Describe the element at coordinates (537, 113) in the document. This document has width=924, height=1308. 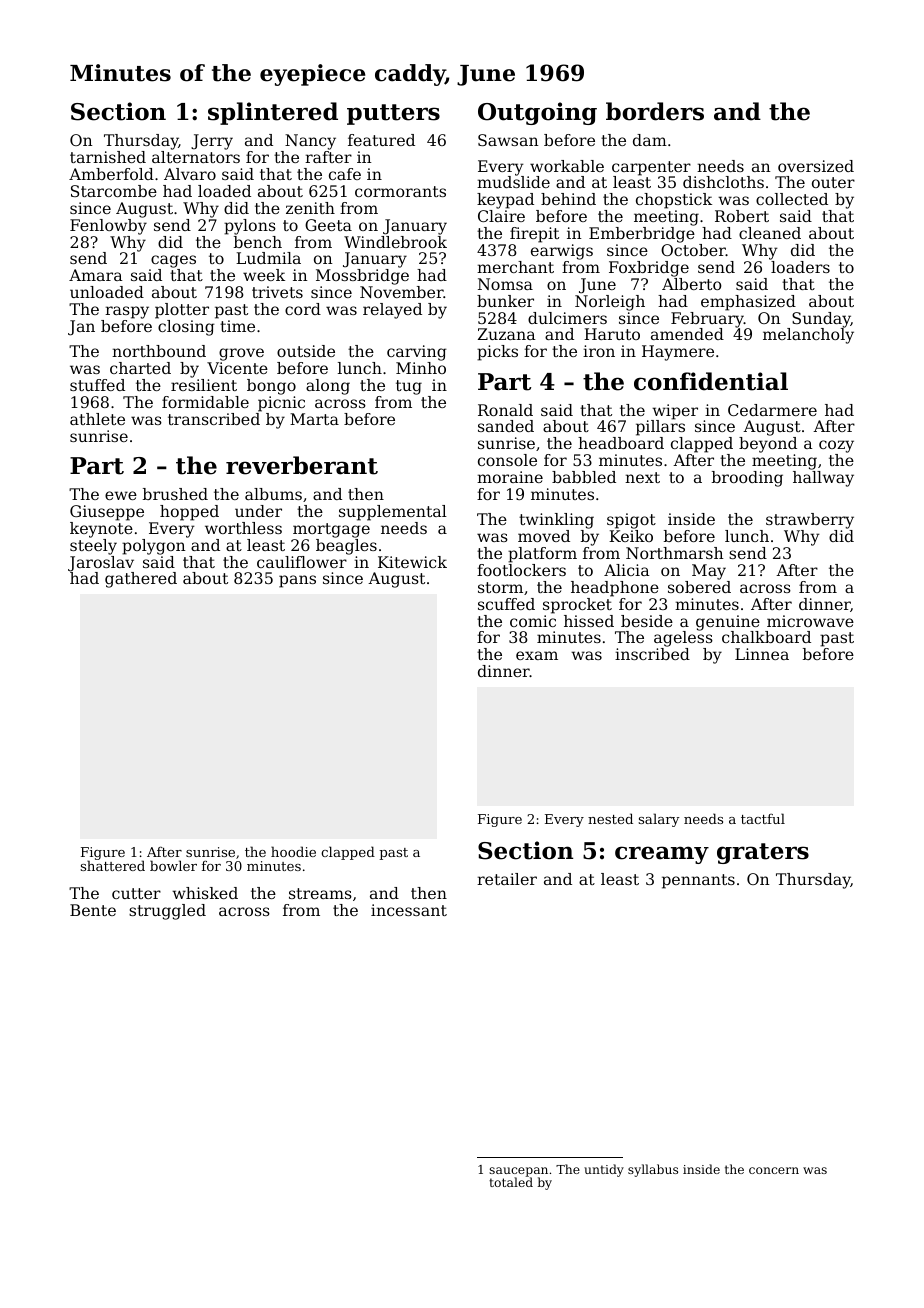
I see `Outgoing` at that location.
